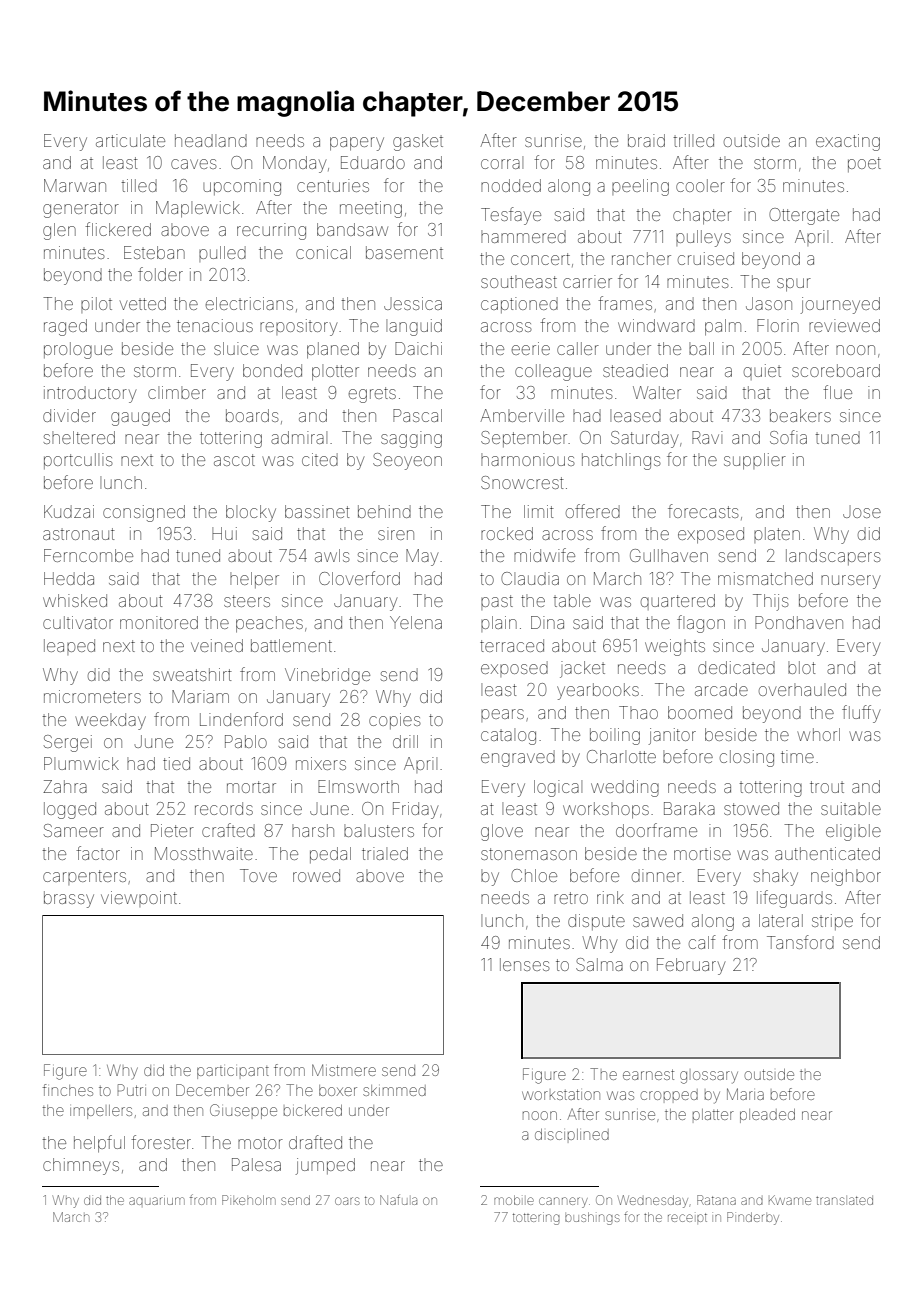 Image resolution: width=924 pixels, height=1308 pixels. I want to click on overhauled, so click(802, 689).
